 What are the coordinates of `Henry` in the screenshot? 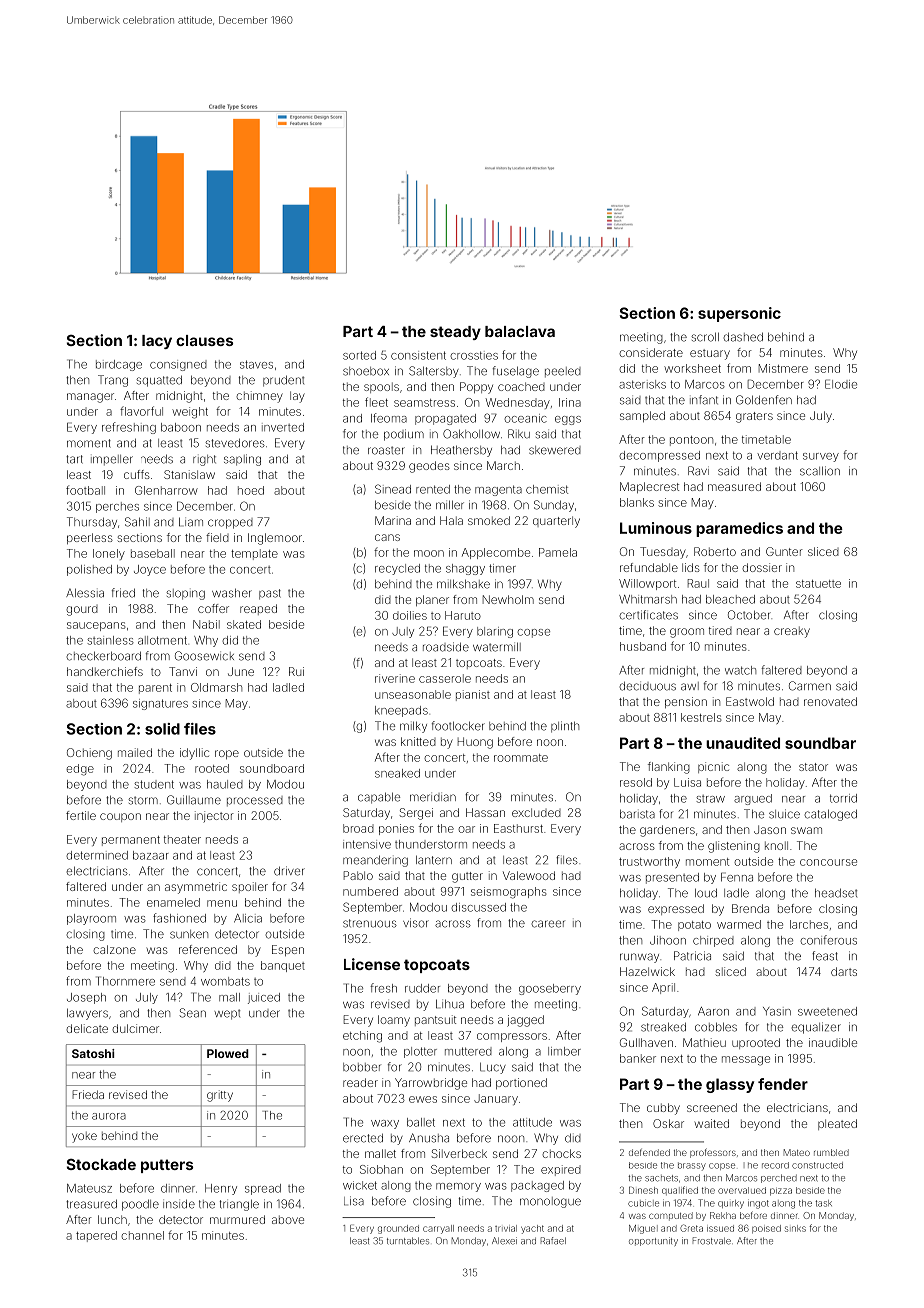 It's located at (221, 1189).
